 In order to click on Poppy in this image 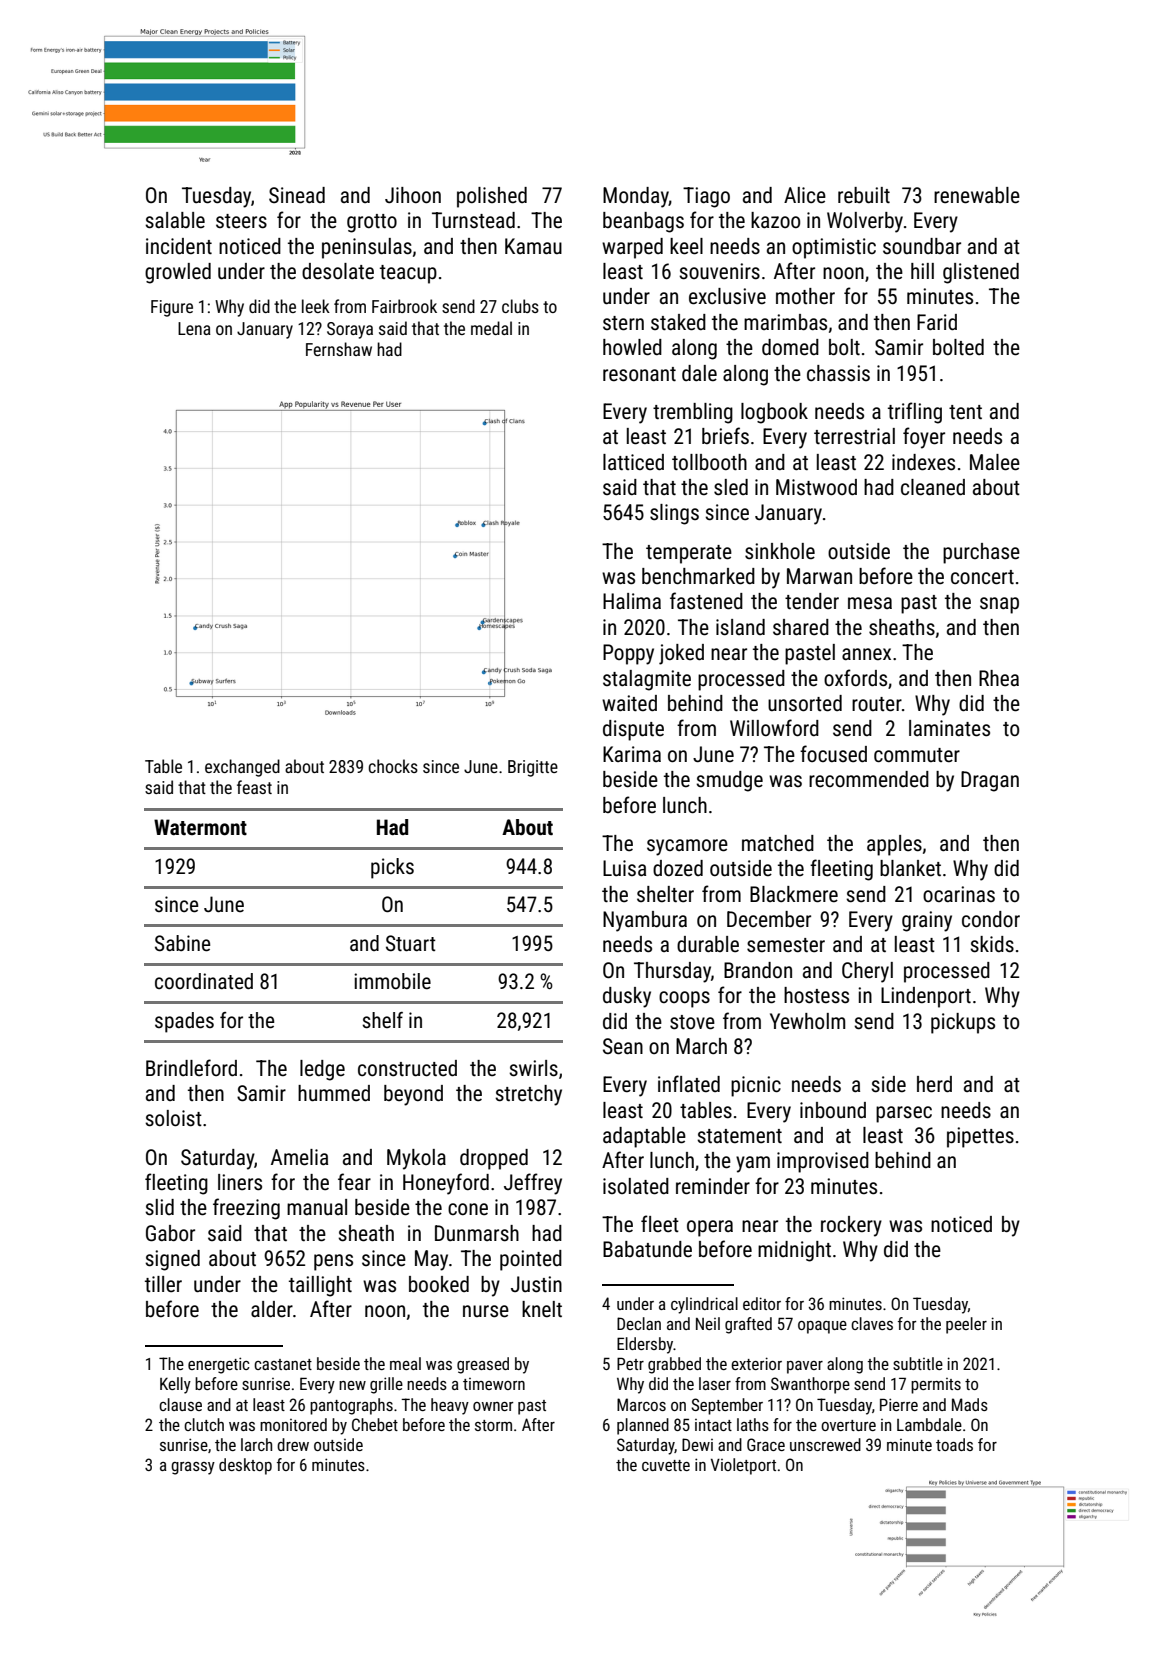, I will do `click(628, 654)`.
